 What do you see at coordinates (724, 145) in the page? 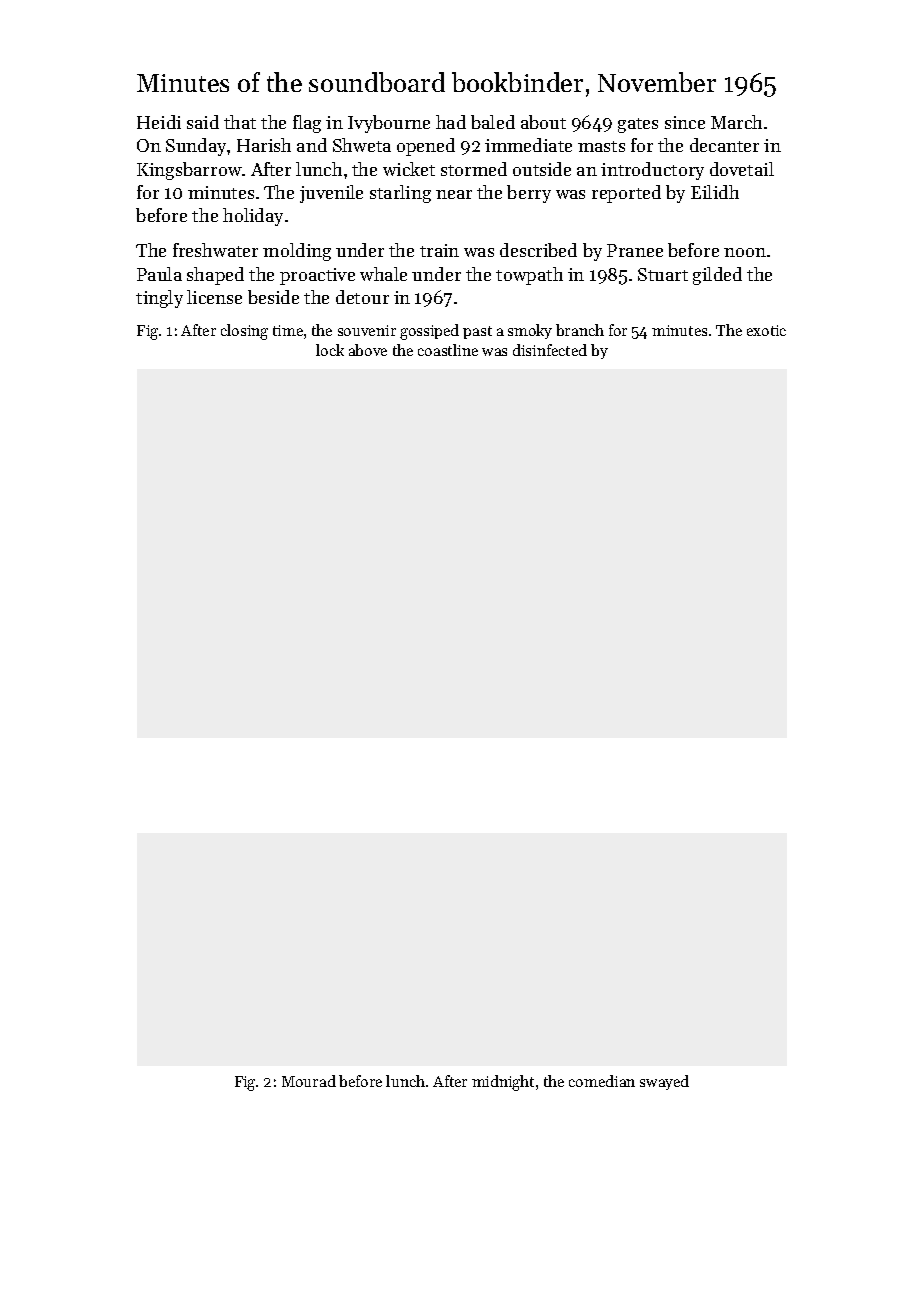
I see `decanter` at bounding box center [724, 145].
